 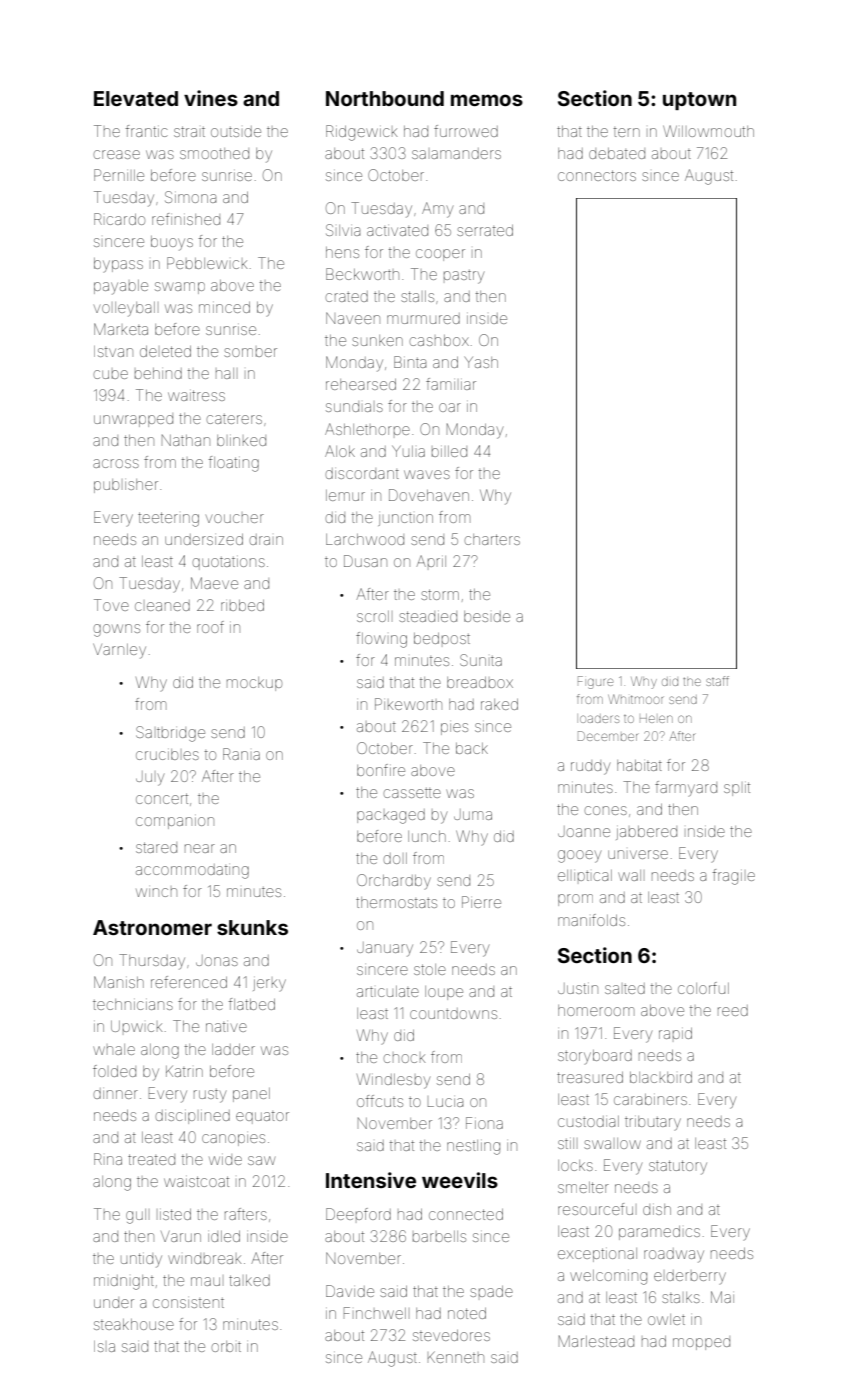 What do you see at coordinates (385, 98) in the page?
I see `Northbound` at bounding box center [385, 98].
